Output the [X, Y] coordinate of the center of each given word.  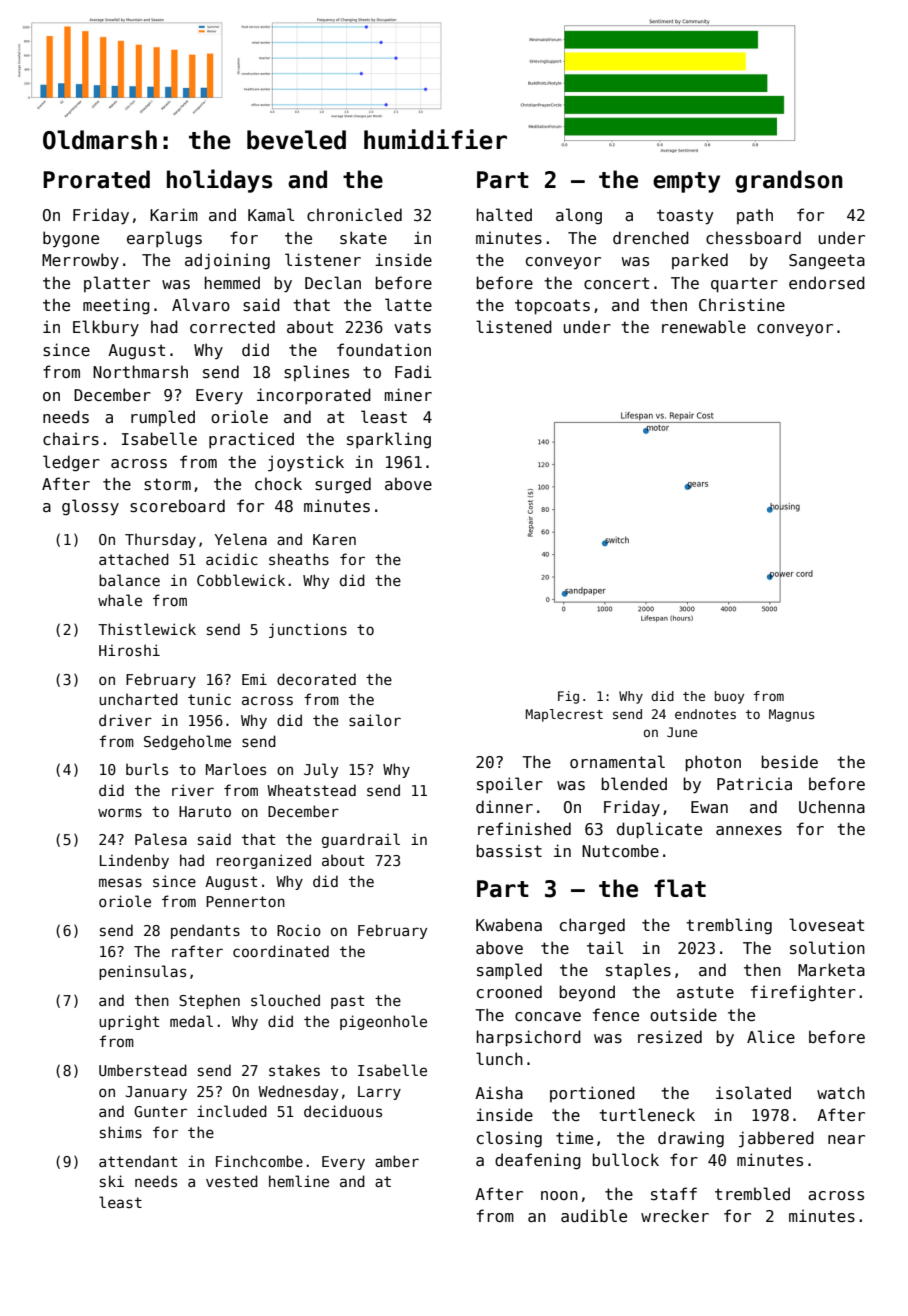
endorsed [827, 283]
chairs [71, 438]
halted [504, 214]
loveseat [826, 925]
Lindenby [134, 861]
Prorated [96, 179]
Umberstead [143, 1070]
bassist [509, 851]
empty [686, 182]
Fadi [413, 371]
